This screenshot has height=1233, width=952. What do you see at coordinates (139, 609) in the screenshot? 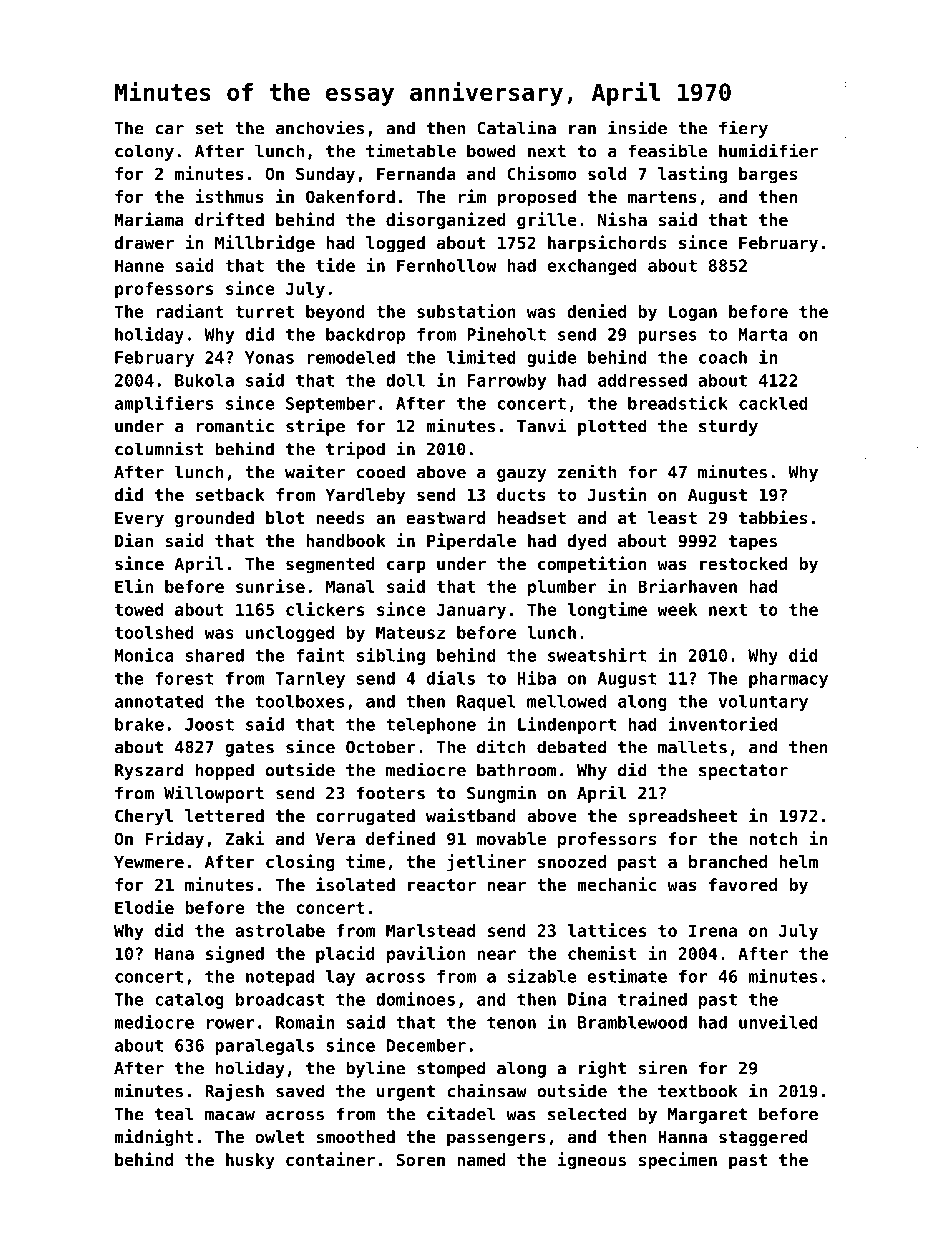
I see `towed` at bounding box center [139, 609].
